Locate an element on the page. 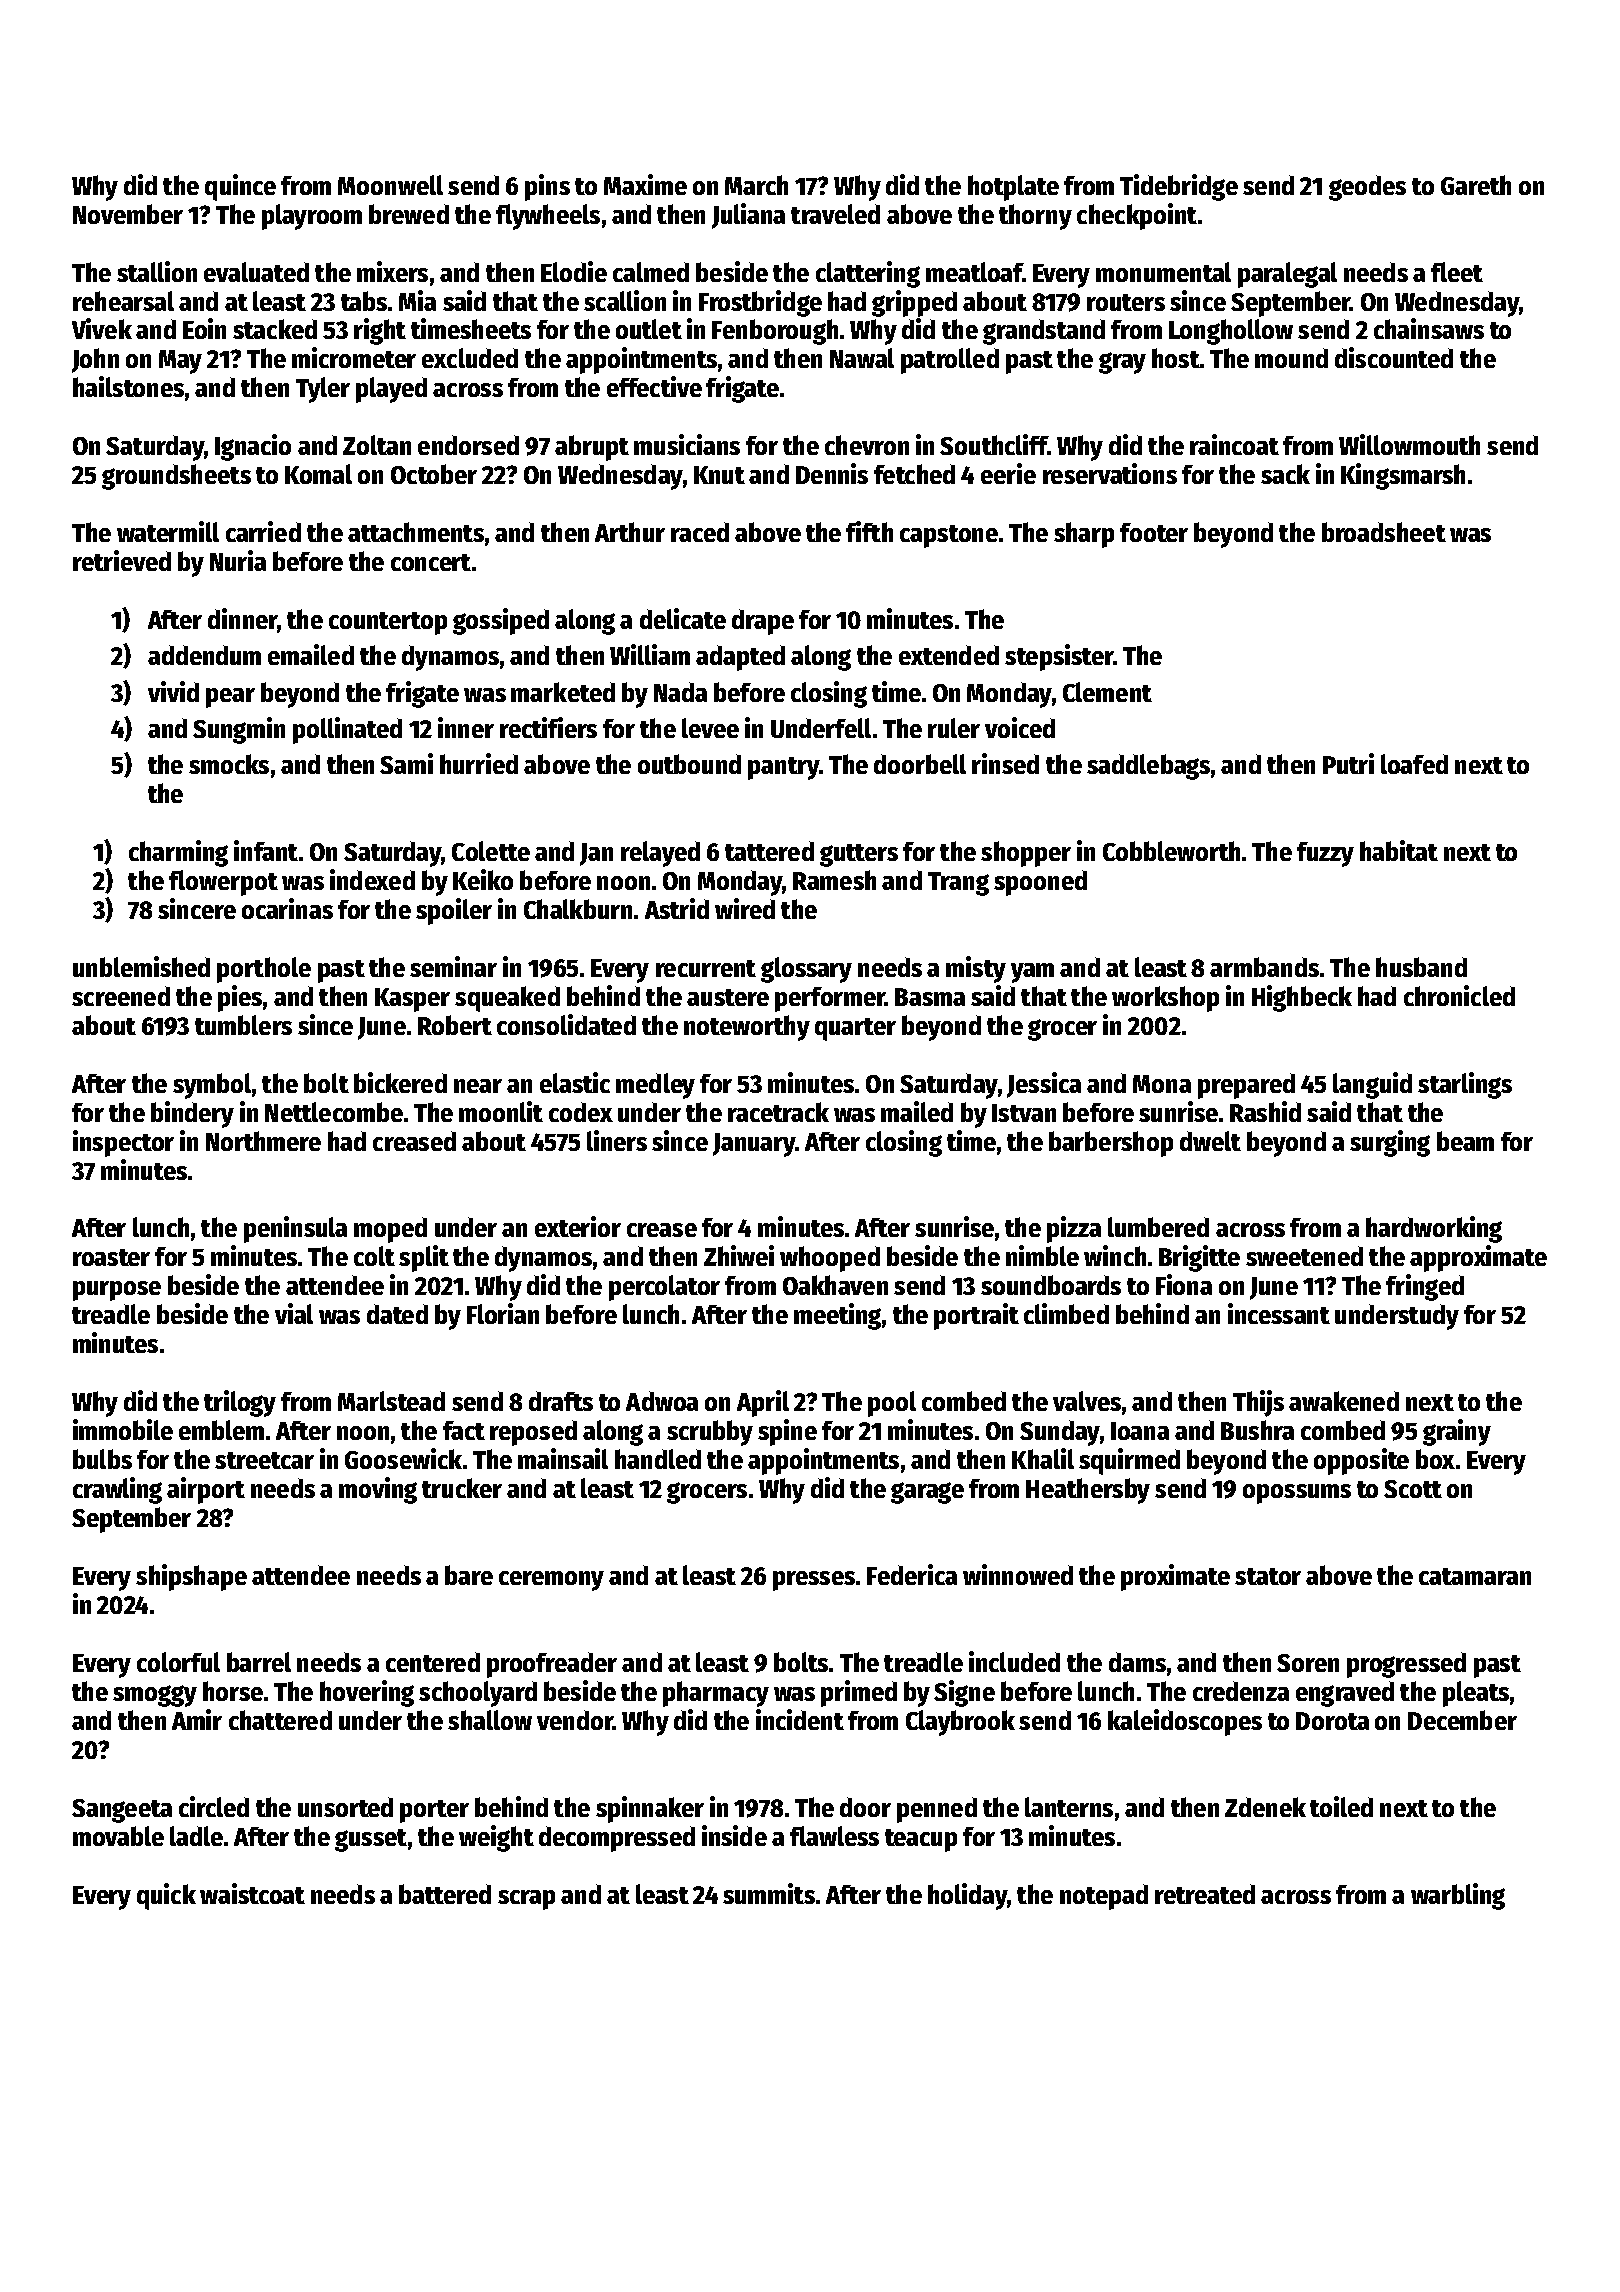 Image resolution: width=1620 pixels, height=2292 pixels. rehearsal is located at coordinates (123, 301).
